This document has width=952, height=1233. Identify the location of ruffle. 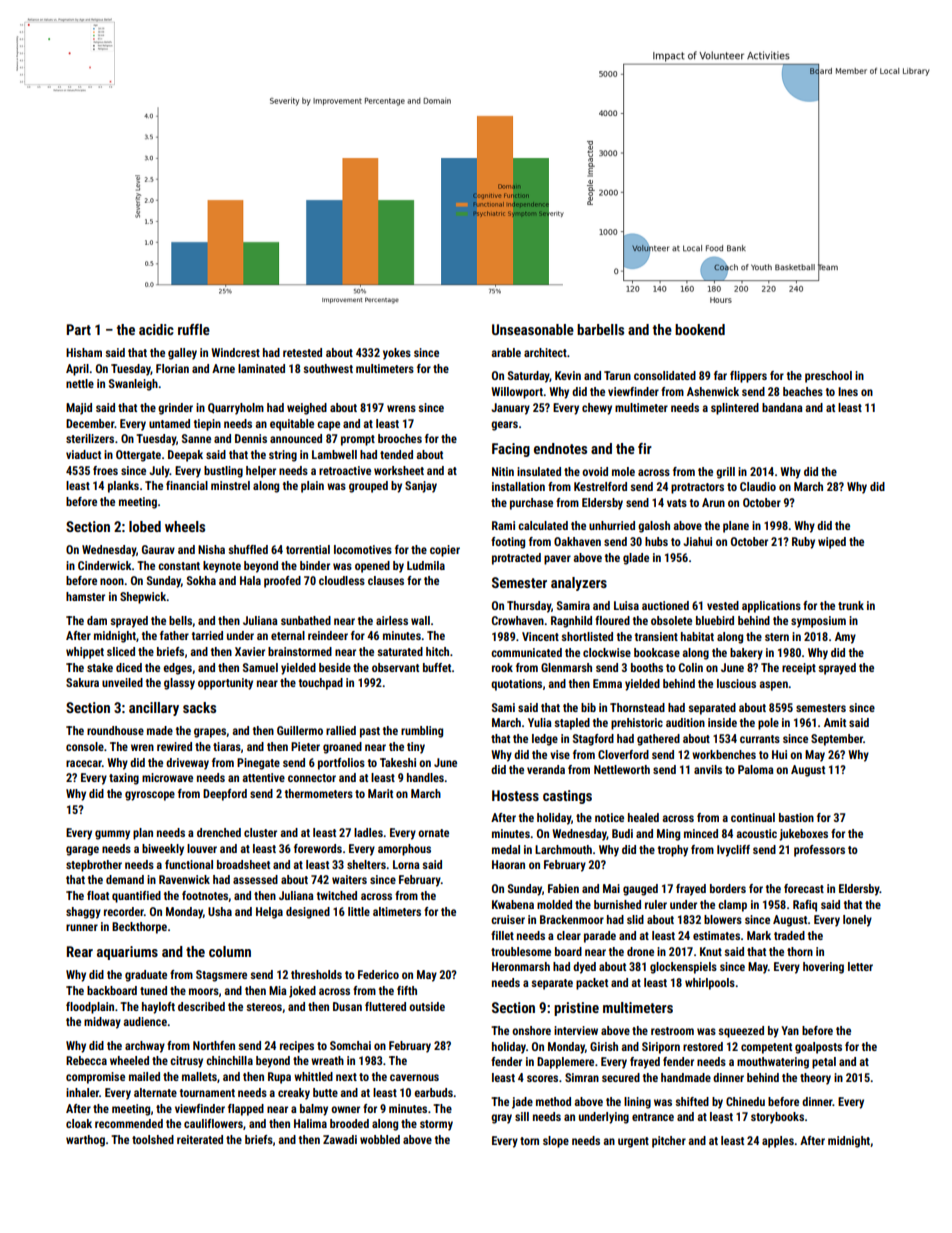
(194, 329).
